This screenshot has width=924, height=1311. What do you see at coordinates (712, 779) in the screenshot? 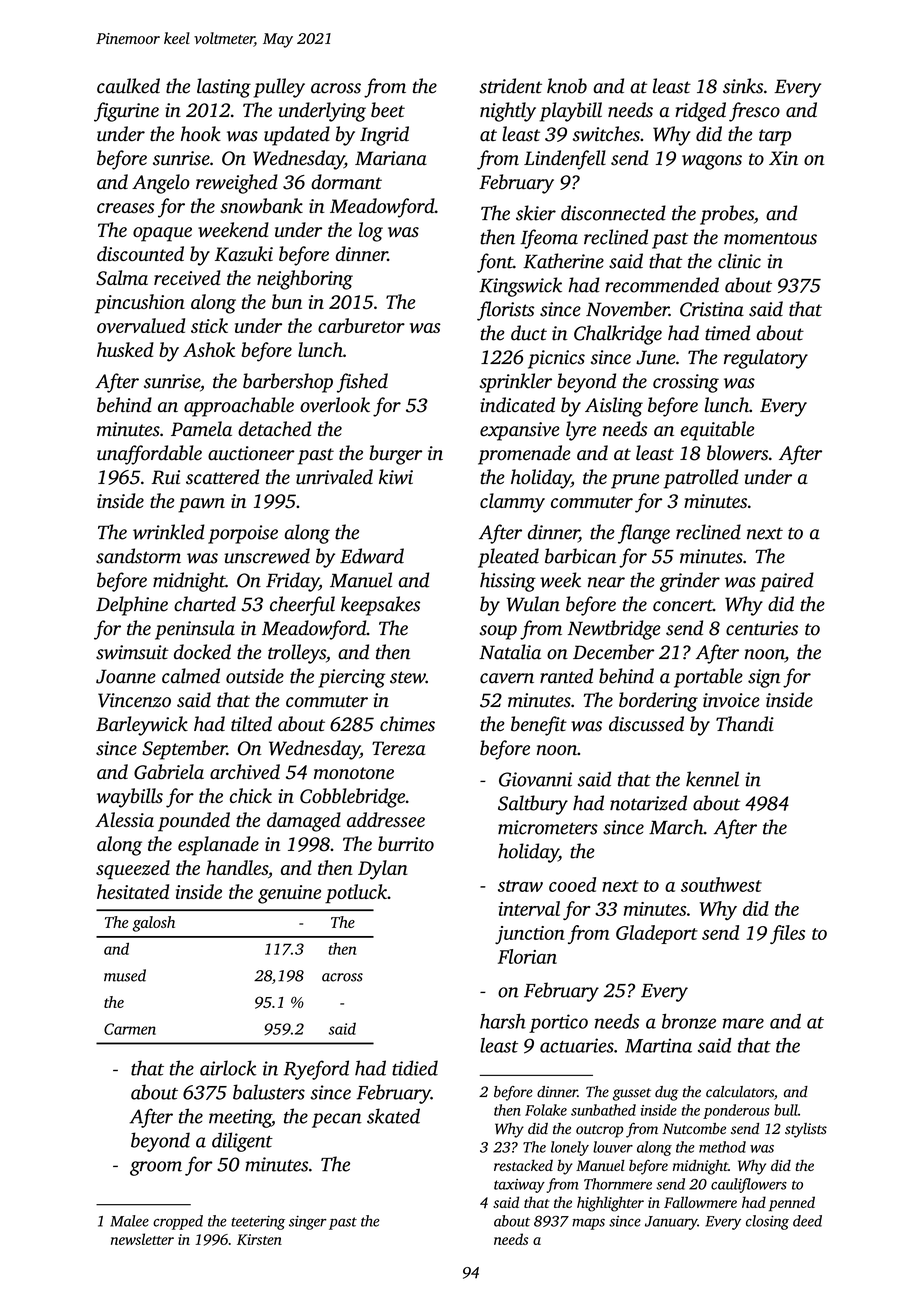
I see `kennel` at bounding box center [712, 779].
